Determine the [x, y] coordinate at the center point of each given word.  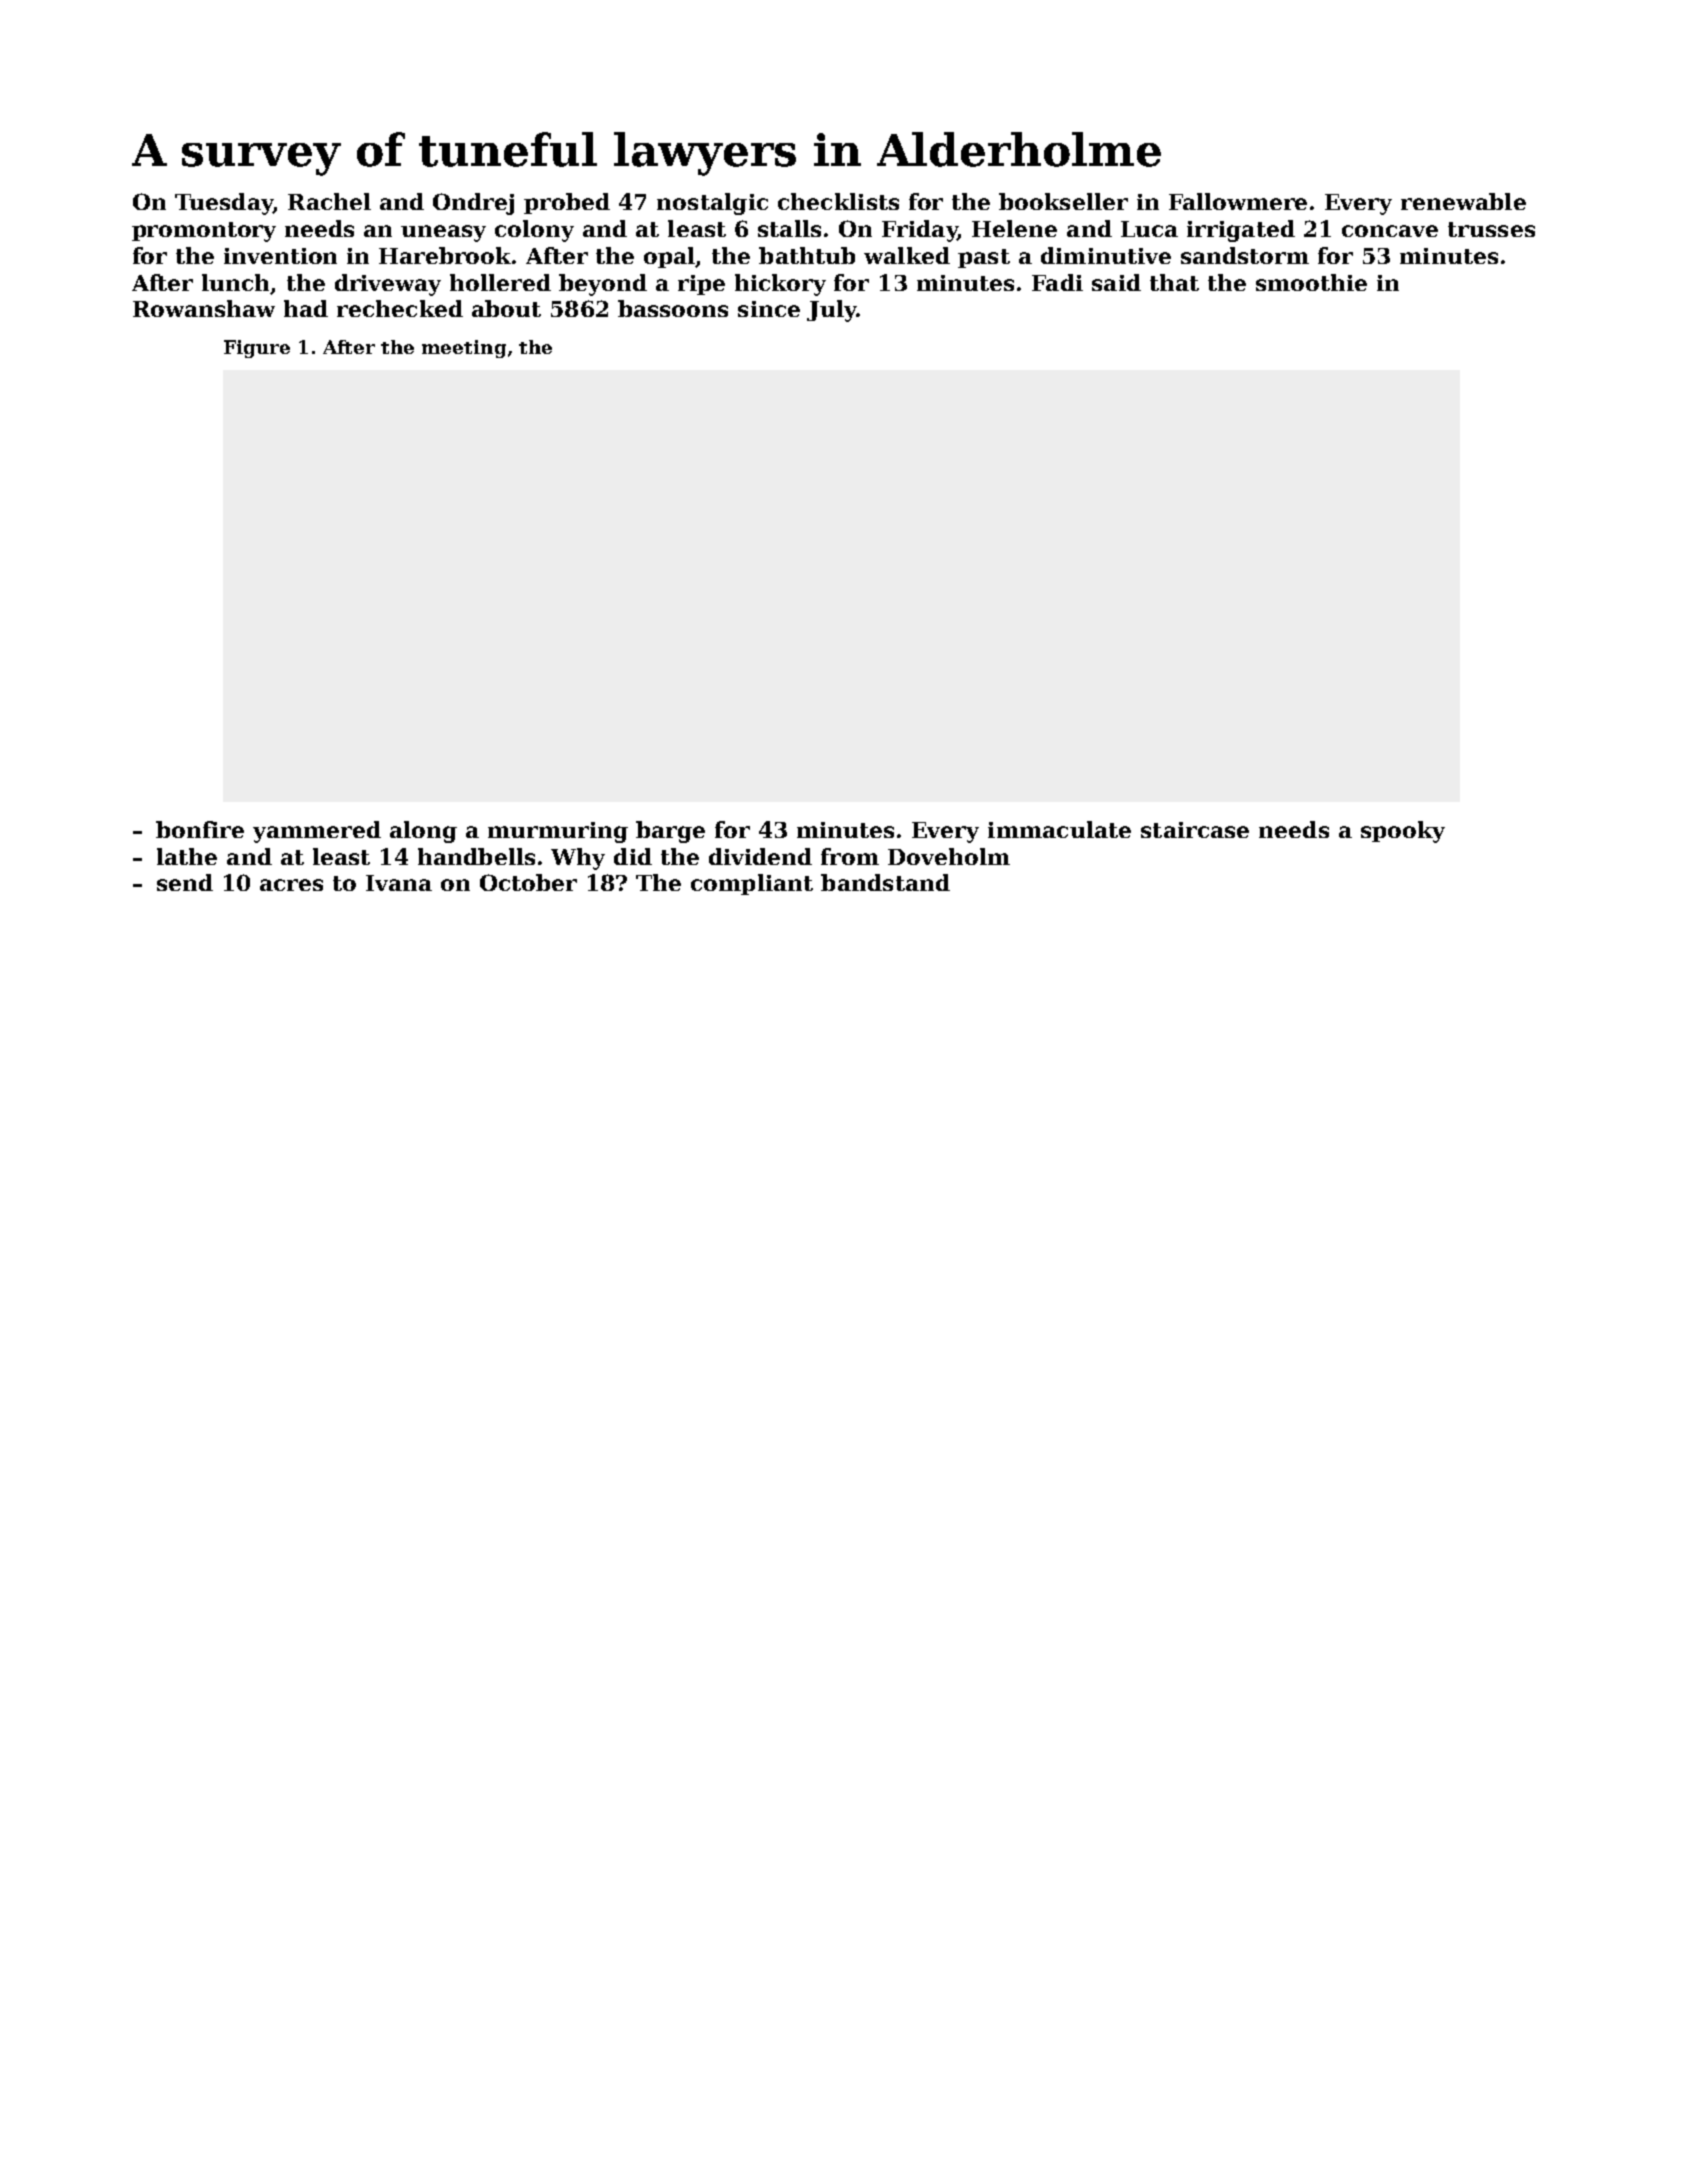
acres [291, 885]
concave [1390, 231]
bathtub [807, 255]
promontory [204, 232]
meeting [464, 349]
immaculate [1059, 829]
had [306, 308]
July [832, 311]
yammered [317, 832]
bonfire [200, 829]
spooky [1403, 832]
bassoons [673, 308]
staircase [1195, 830]
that [1174, 282]
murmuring [558, 832]
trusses [1491, 229]
